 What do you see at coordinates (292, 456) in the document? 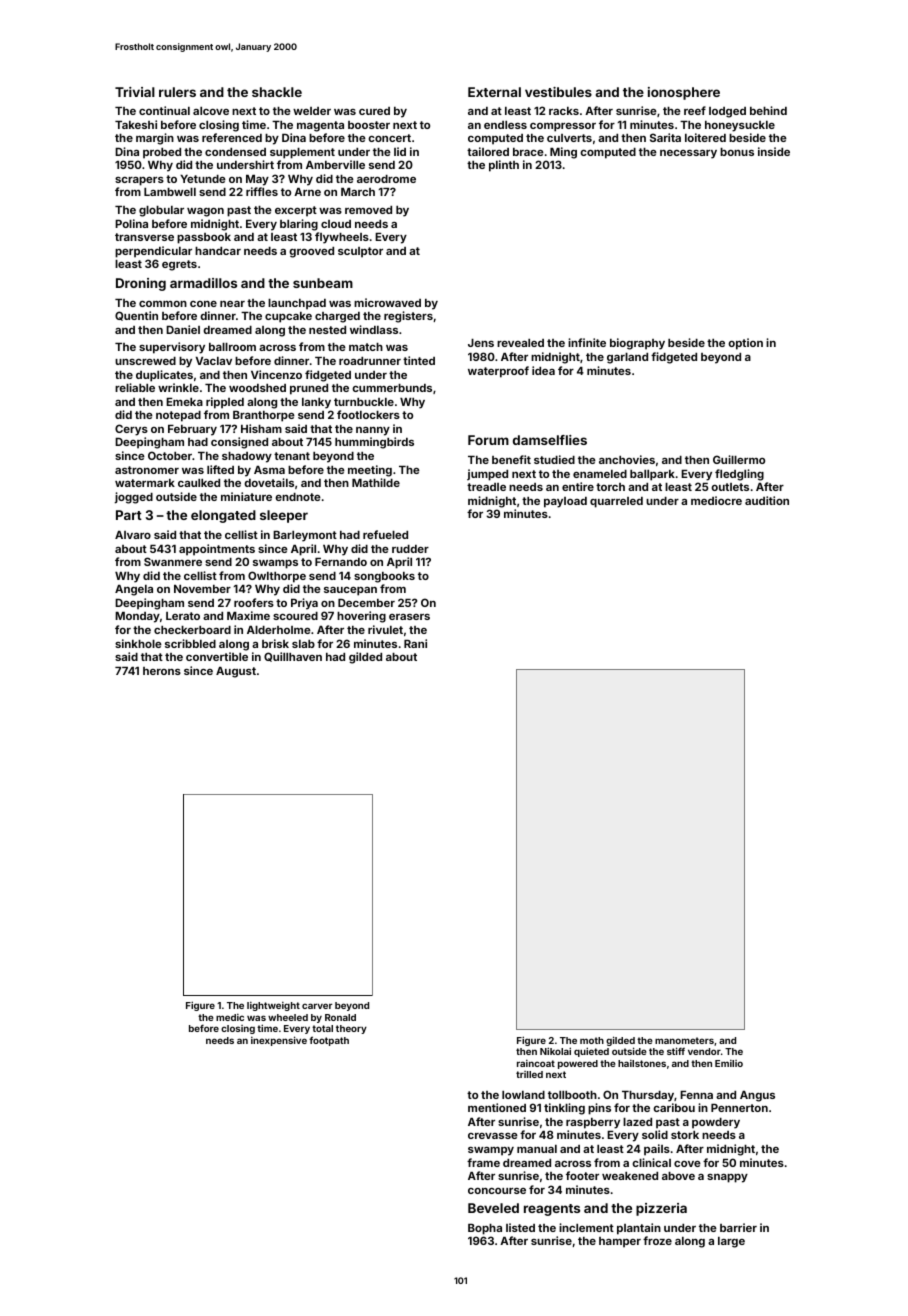
I see `tenant` at bounding box center [292, 456].
